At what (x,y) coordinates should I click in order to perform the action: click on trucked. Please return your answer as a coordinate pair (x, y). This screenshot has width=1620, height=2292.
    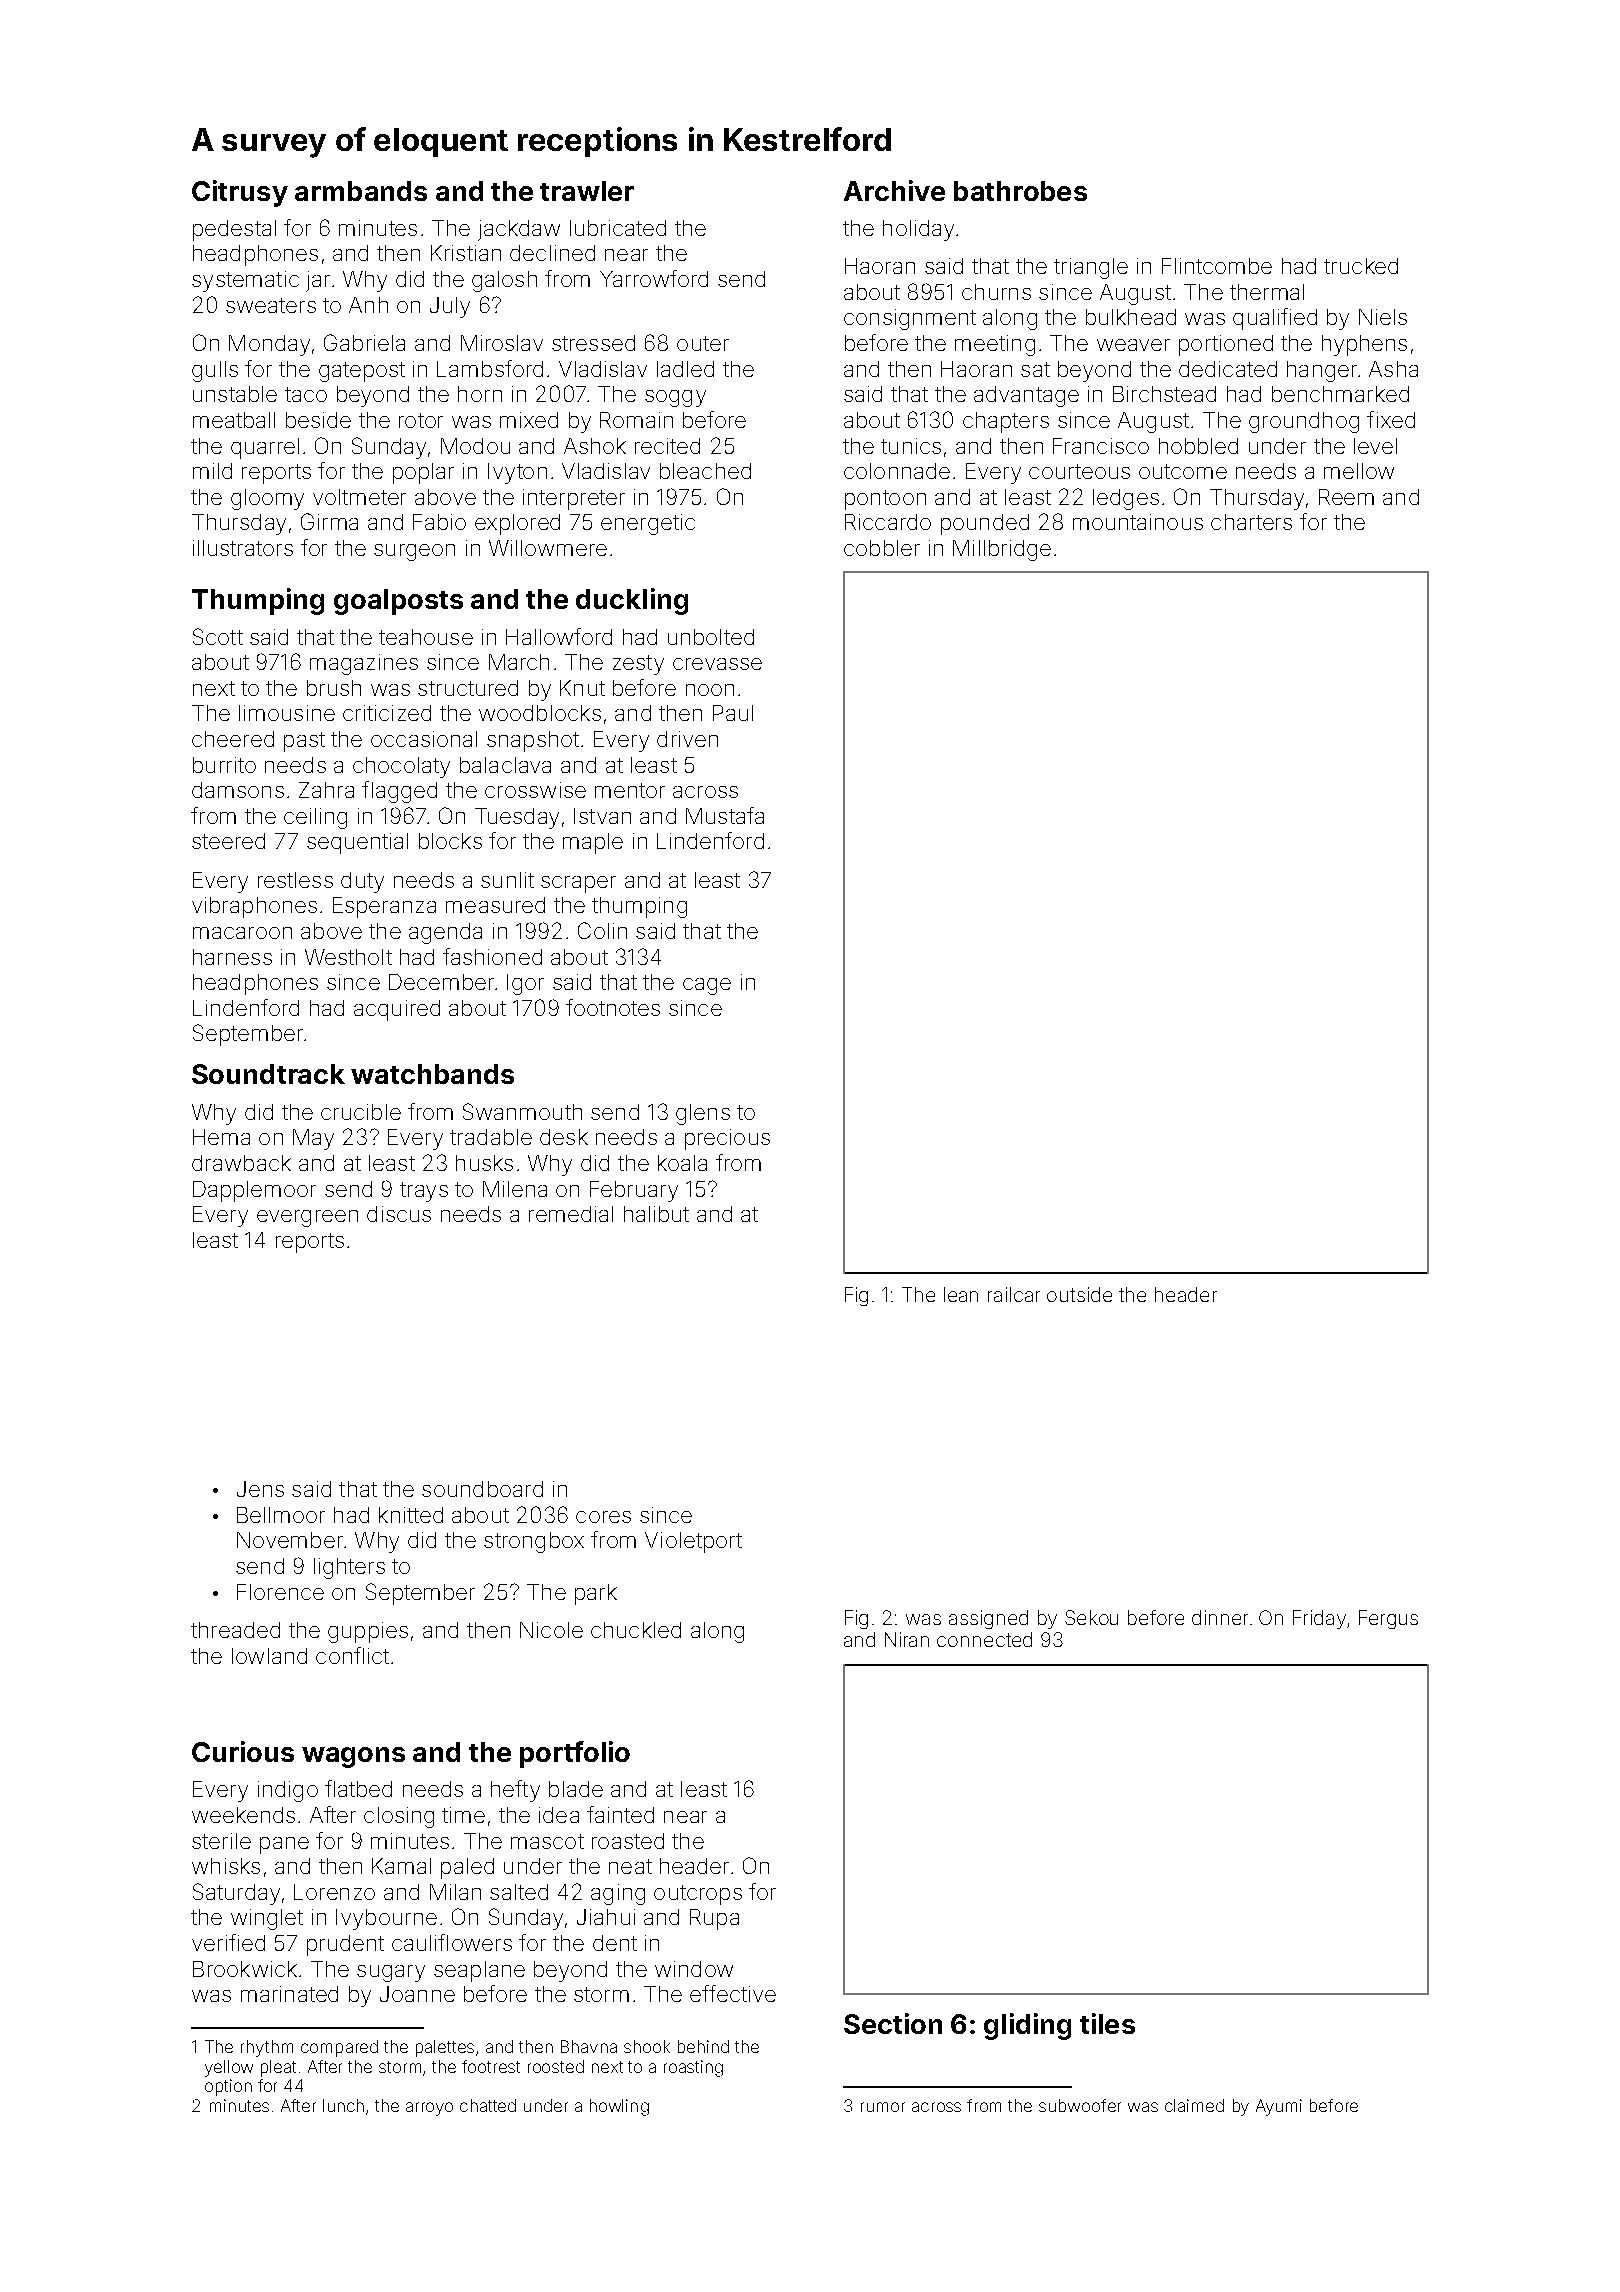
    Looking at the image, I should click on (1361, 266).
